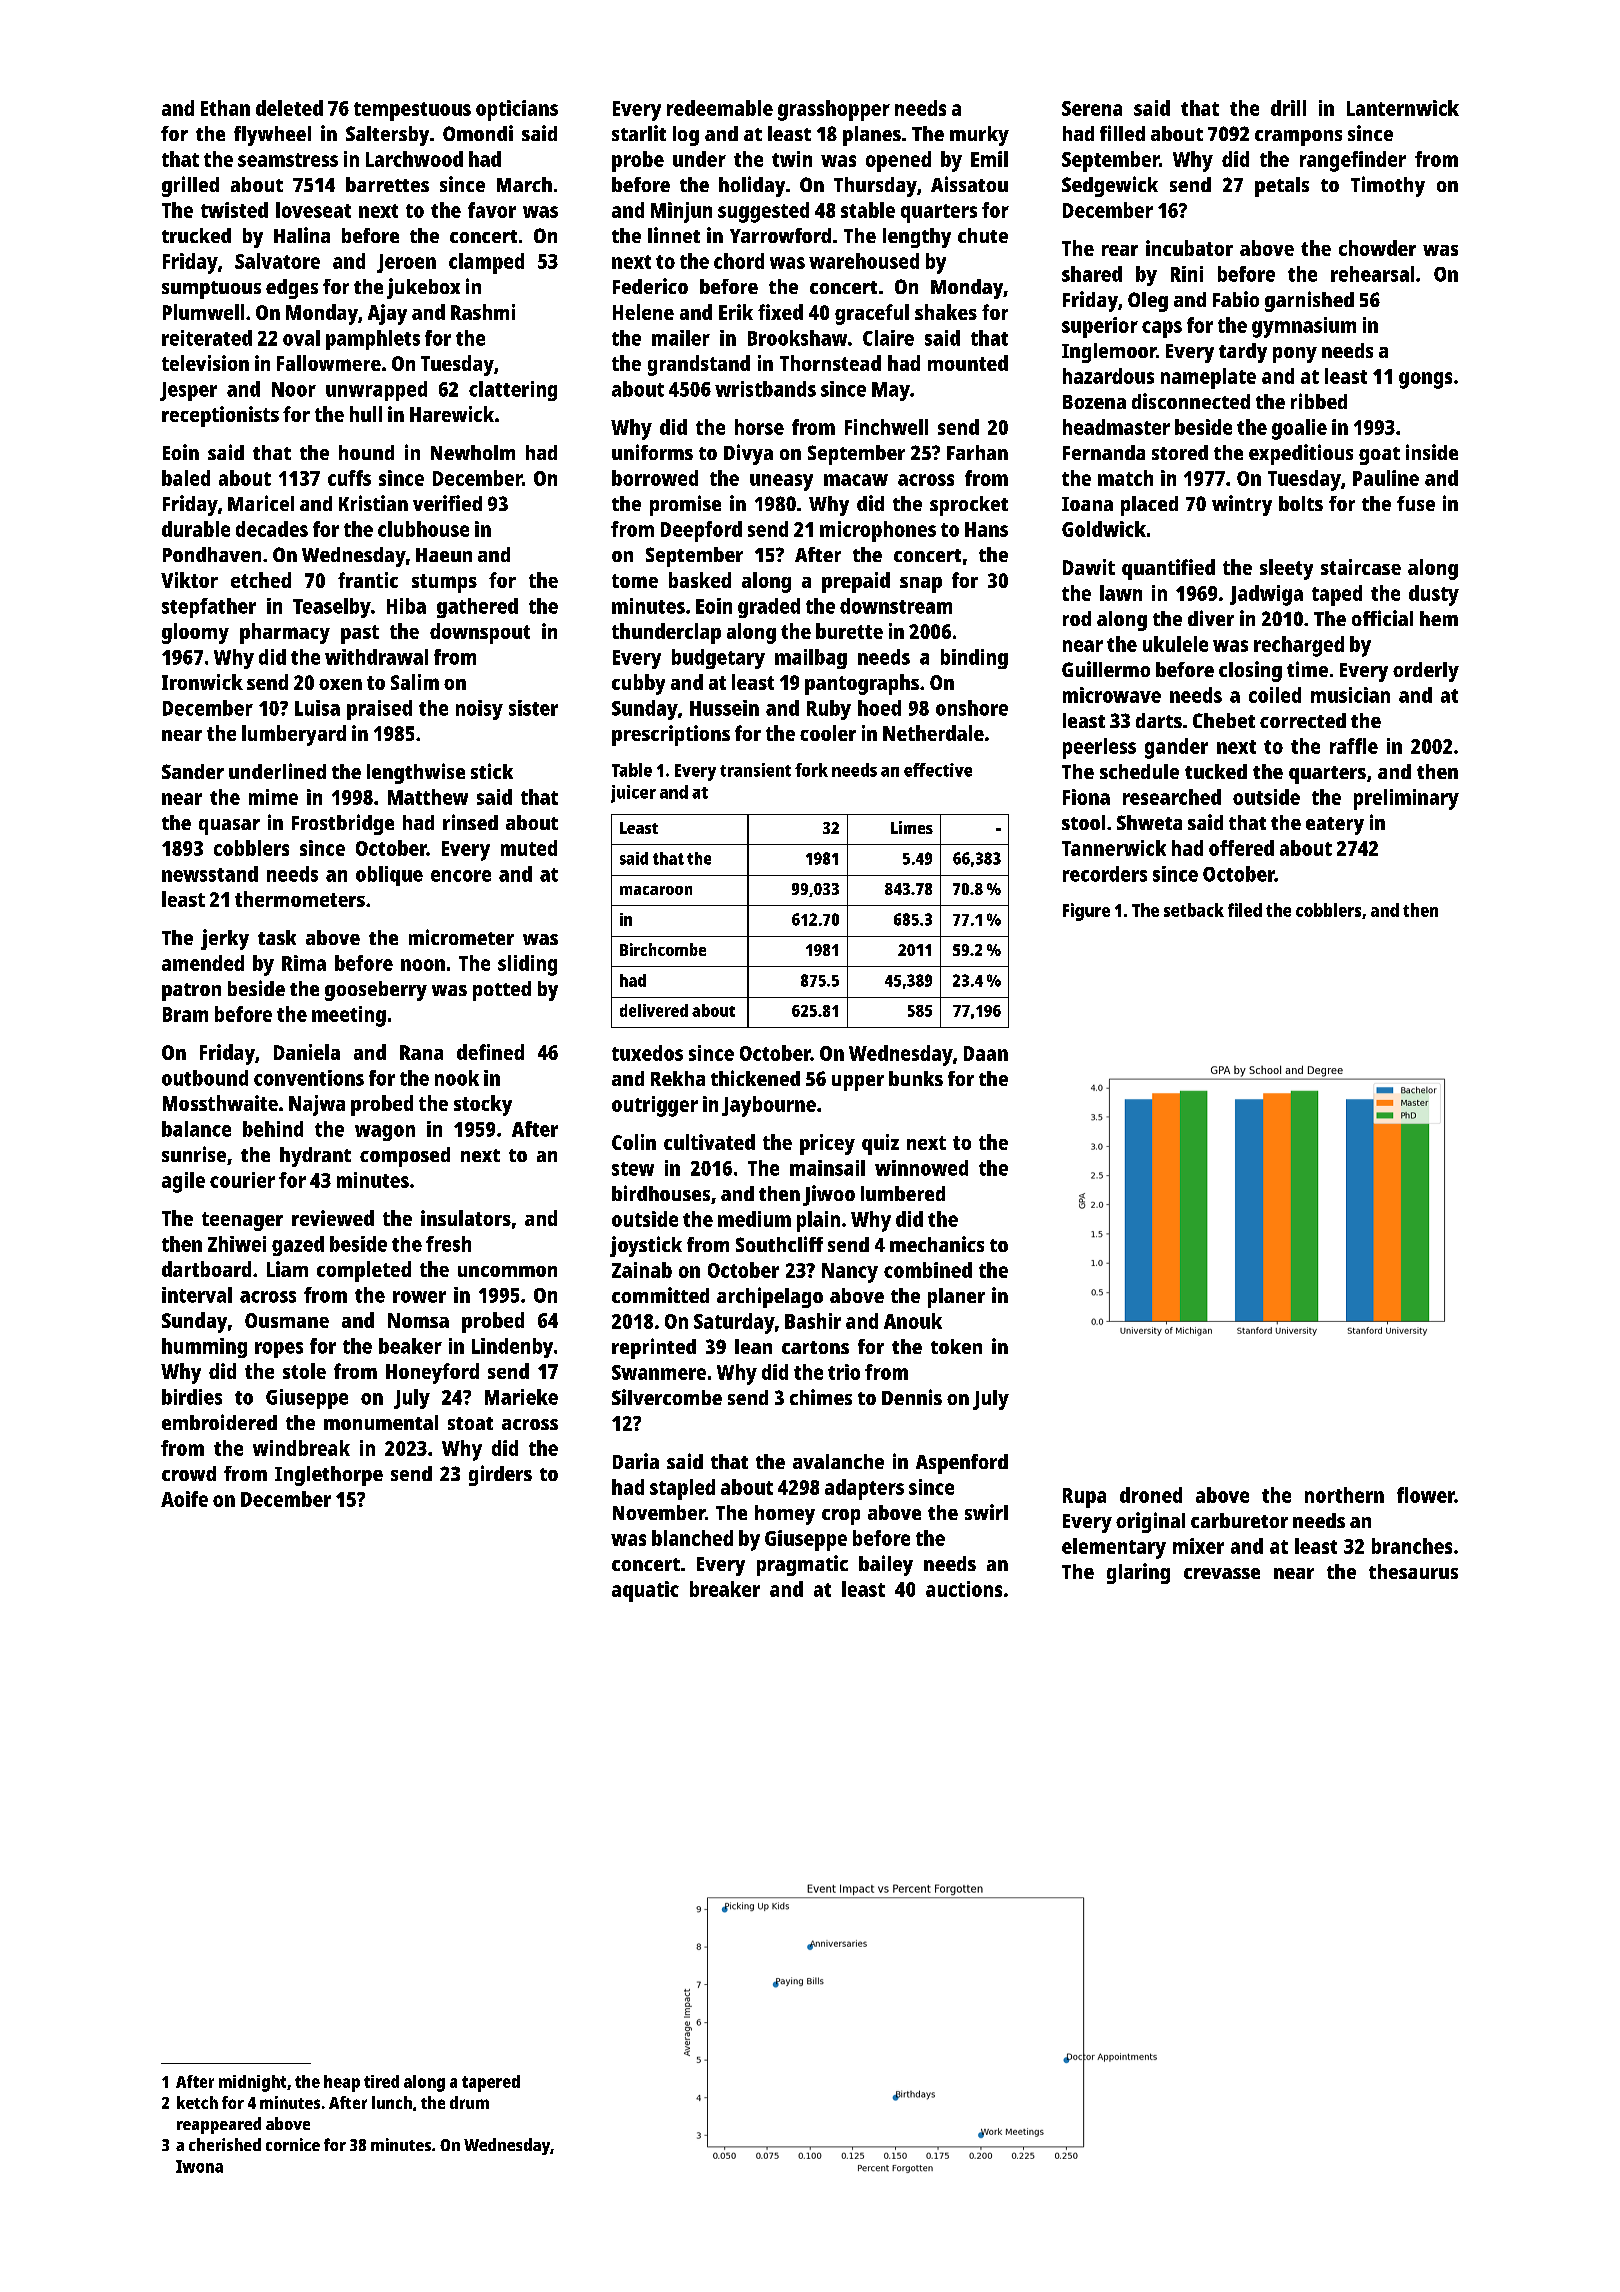  Describe the element at coordinates (225, 108) in the screenshot. I see `Ethan` at that location.
